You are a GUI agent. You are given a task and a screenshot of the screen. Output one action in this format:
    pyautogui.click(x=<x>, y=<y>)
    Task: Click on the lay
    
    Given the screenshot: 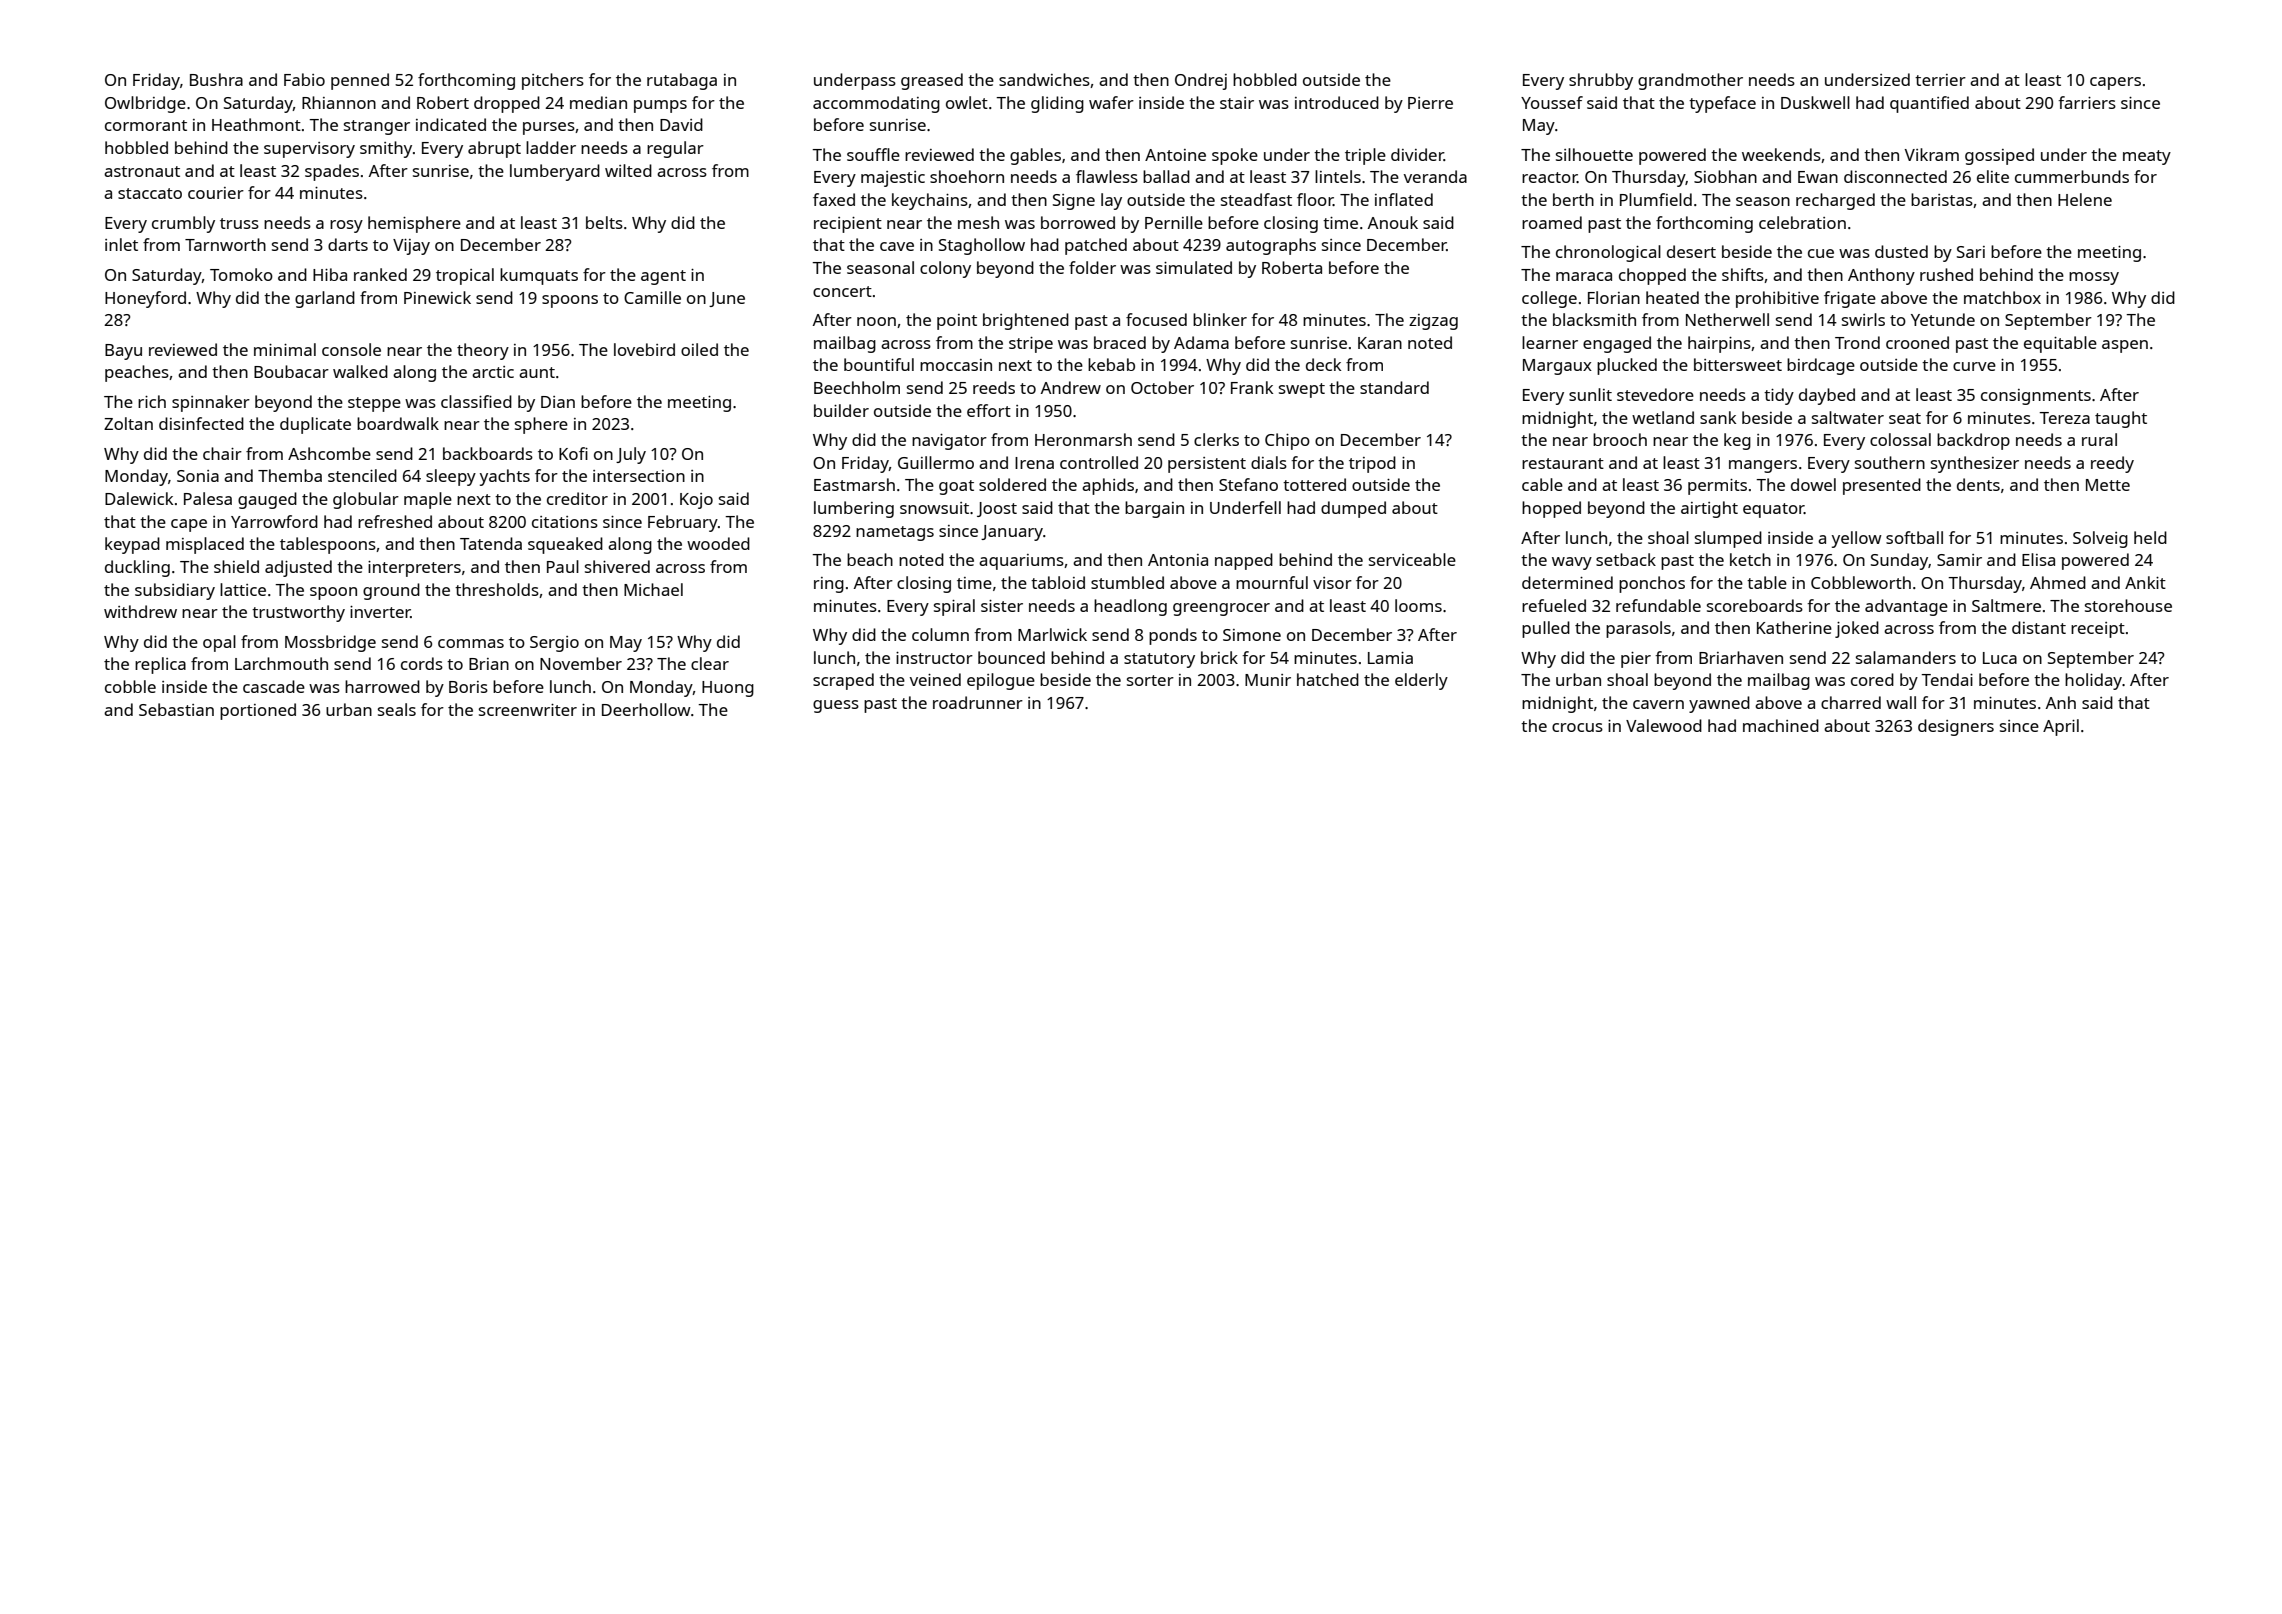 What is the action you would take?
    pyautogui.click(x=1111, y=201)
